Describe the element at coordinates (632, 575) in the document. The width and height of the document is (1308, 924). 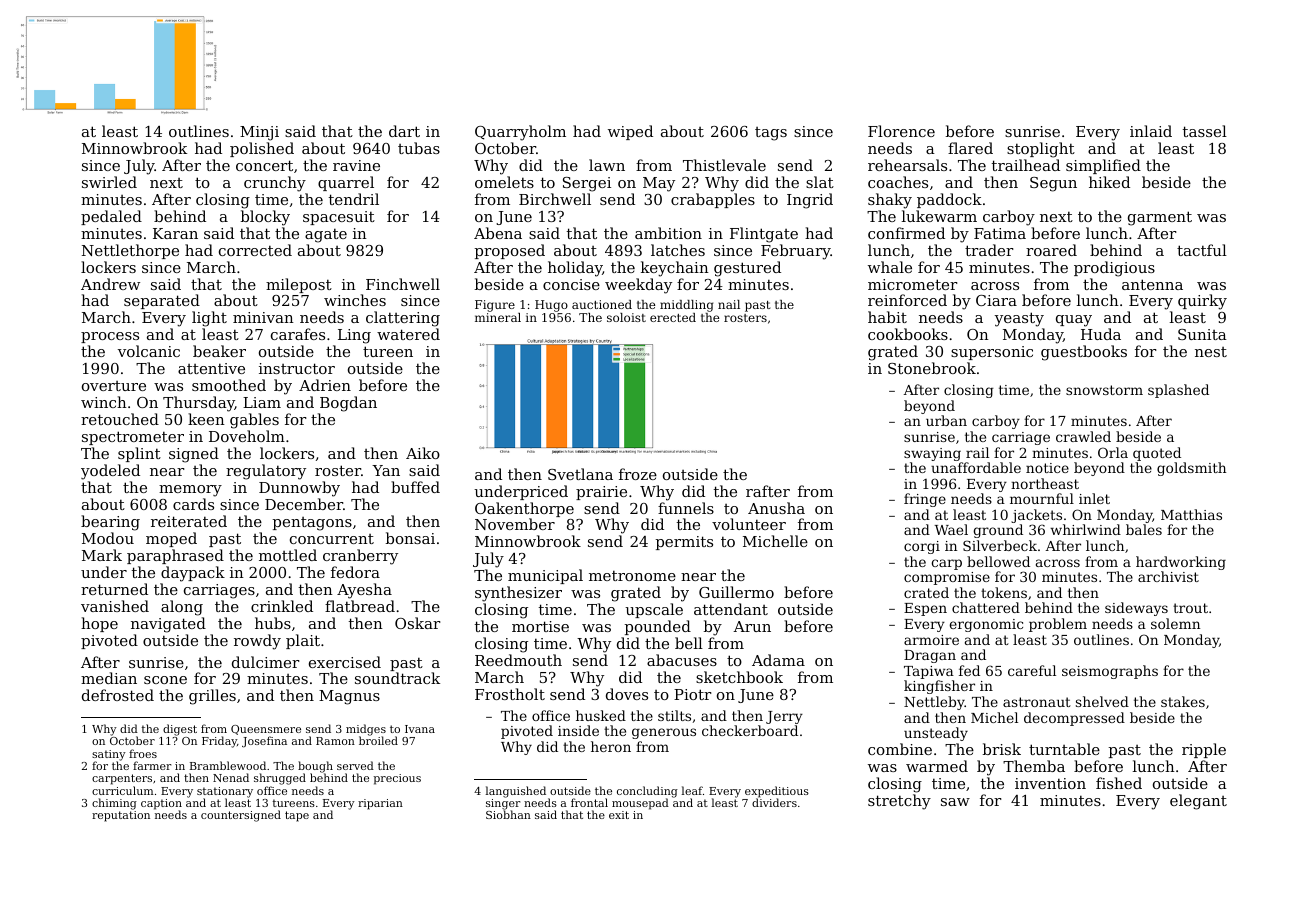
I see `metronome` at that location.
